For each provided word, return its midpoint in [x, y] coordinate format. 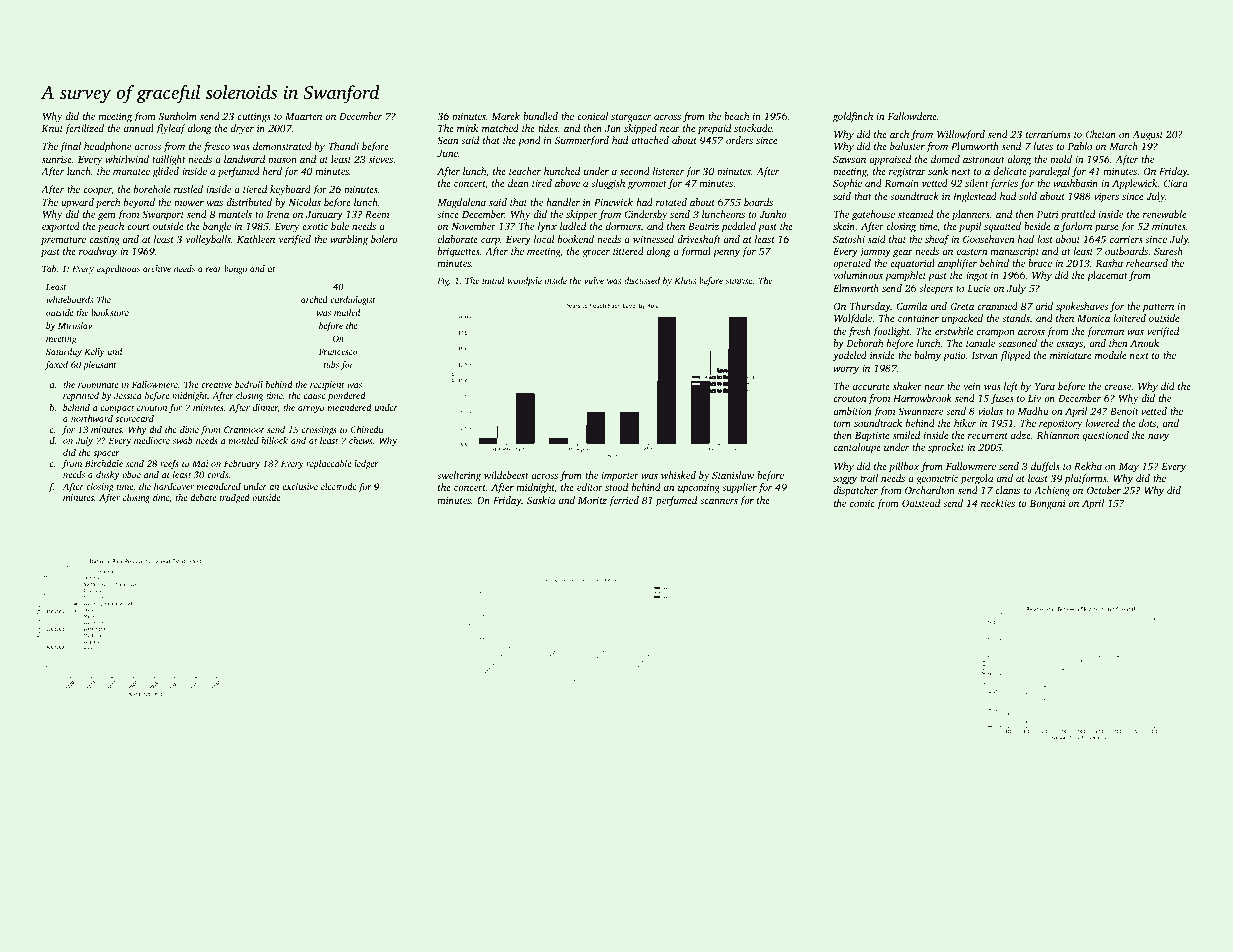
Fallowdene [912, 116]
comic [862, 503]
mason [282, 160]
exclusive [300, 486]
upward [77, 203]
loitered [1130, 318]
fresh [859, 332]
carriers [1126, 239]
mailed [347, 312]
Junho [772, 214]
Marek [506, 116]
